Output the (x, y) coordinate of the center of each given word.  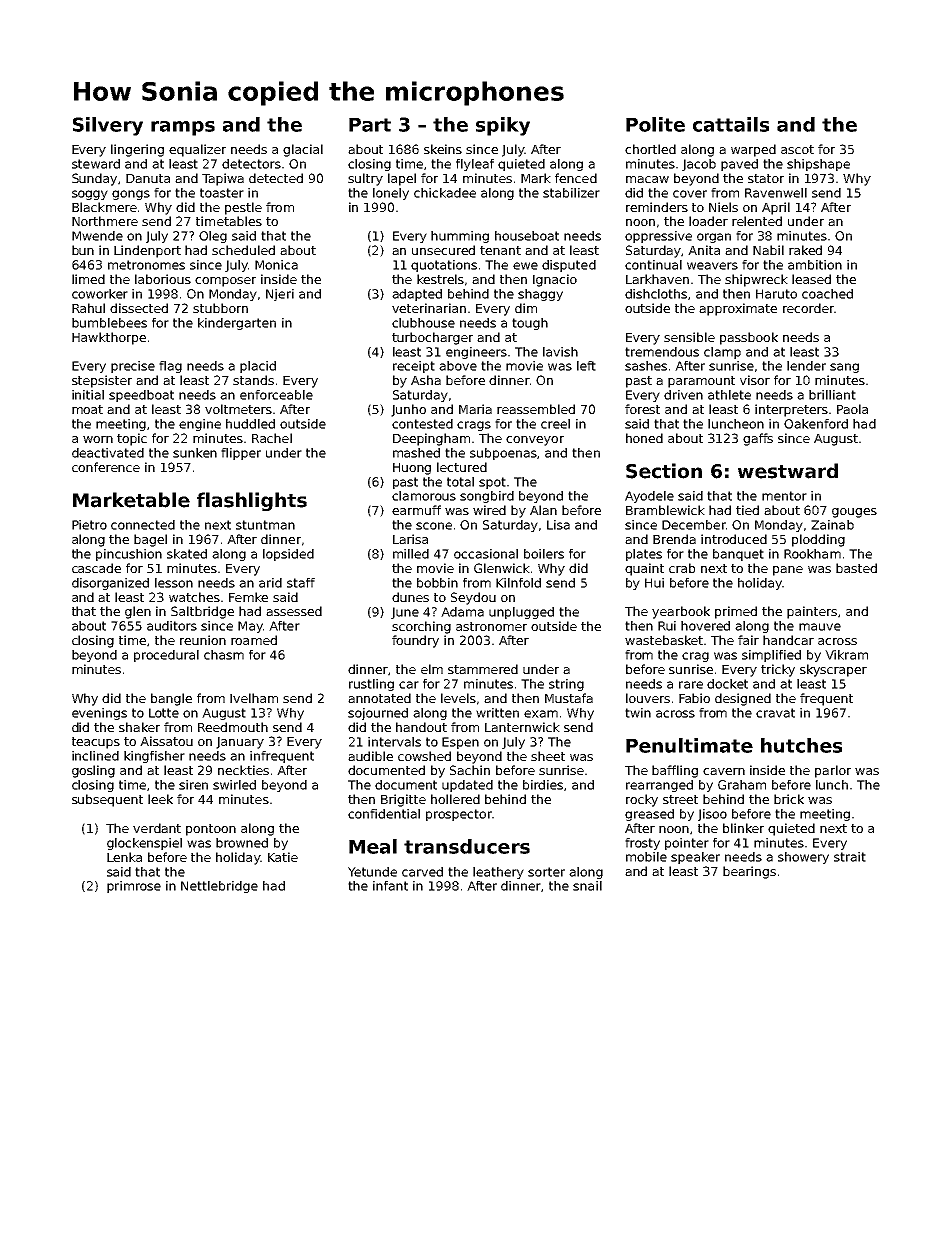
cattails (731, 124)
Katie (283, 857)
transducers (467, 846)
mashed (416, 453)
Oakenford (816, 424)
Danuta (148, 178)
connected (143, 525)
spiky (503, 126)
